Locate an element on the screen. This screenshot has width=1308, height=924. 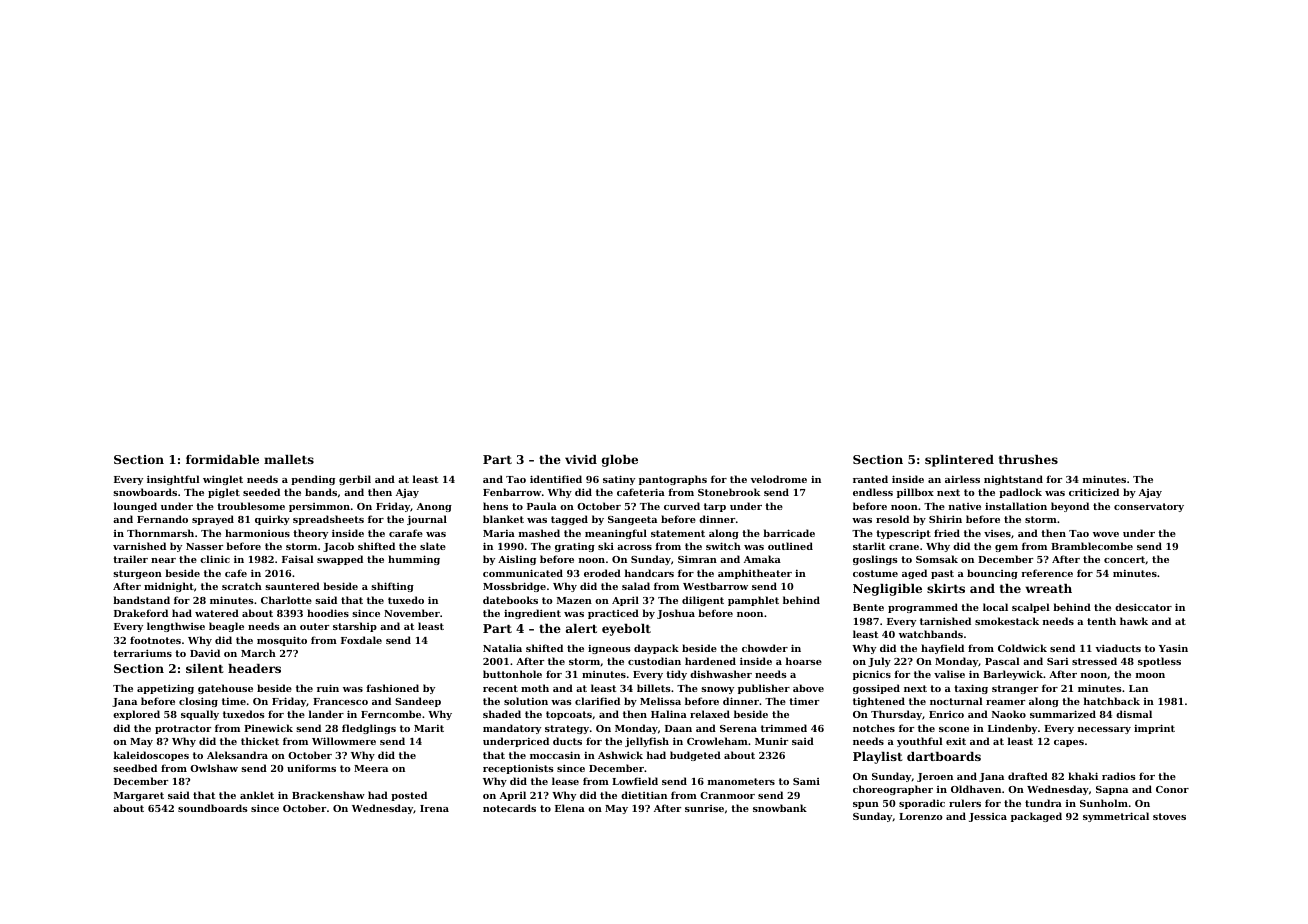
Sangeeta is located at coordinates (632, 520).
